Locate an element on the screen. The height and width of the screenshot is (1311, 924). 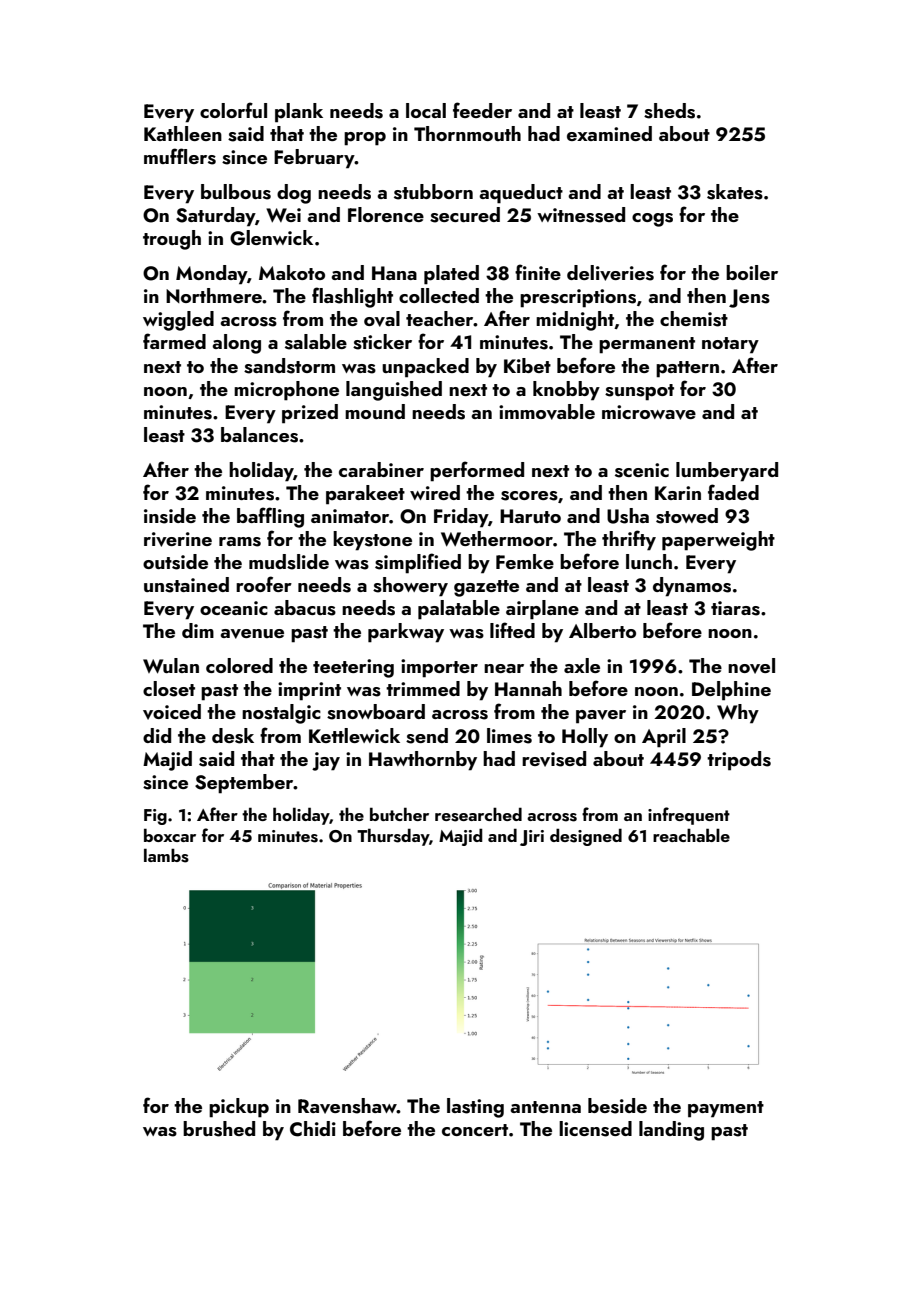
dim is located at coordinates (198, 630).
